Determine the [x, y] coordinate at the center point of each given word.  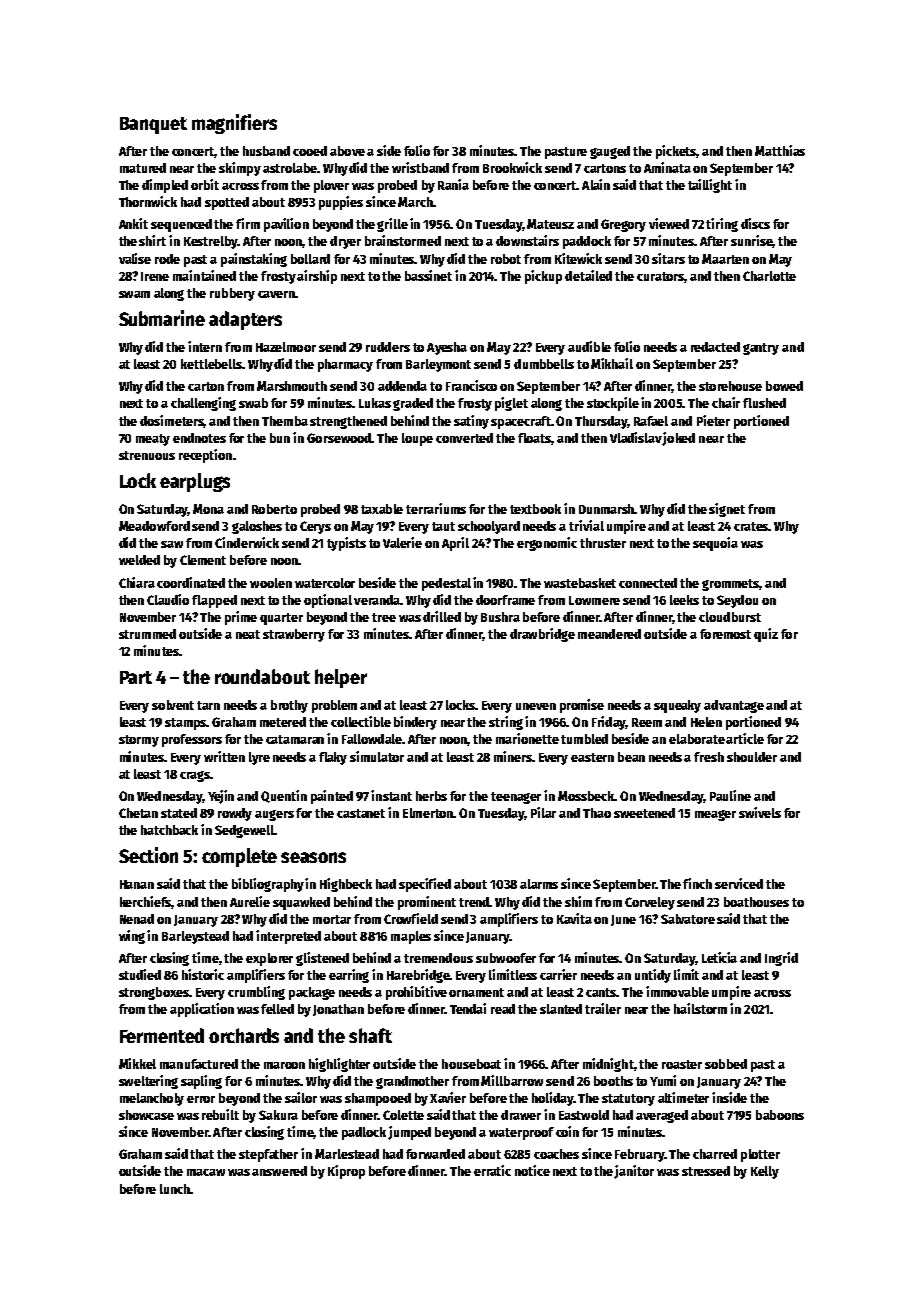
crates [751, 526]
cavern [276, 294]
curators [660, 276]
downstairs [527, 240]
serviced [739, 883]
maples [411, 937]
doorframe [505, 600]
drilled [442, 616]
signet [727, 510]
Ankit [133, 223]
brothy [289, 706]
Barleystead [195, 937]
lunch [175, 1189]
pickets [676, 152]
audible [589, 346]
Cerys [315, 527]
